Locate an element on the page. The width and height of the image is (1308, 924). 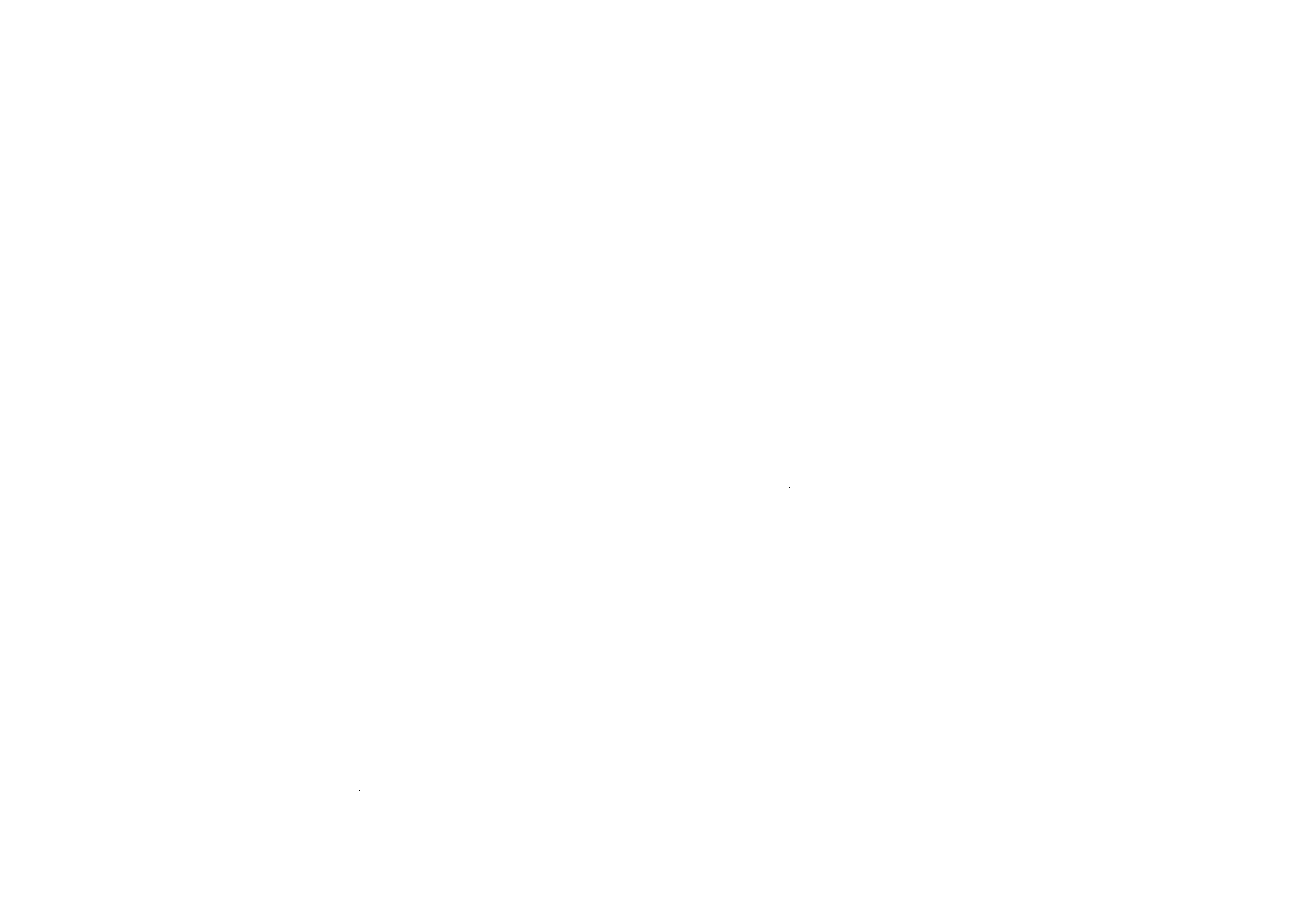
Thursday is located at coordinates (576, 352).
